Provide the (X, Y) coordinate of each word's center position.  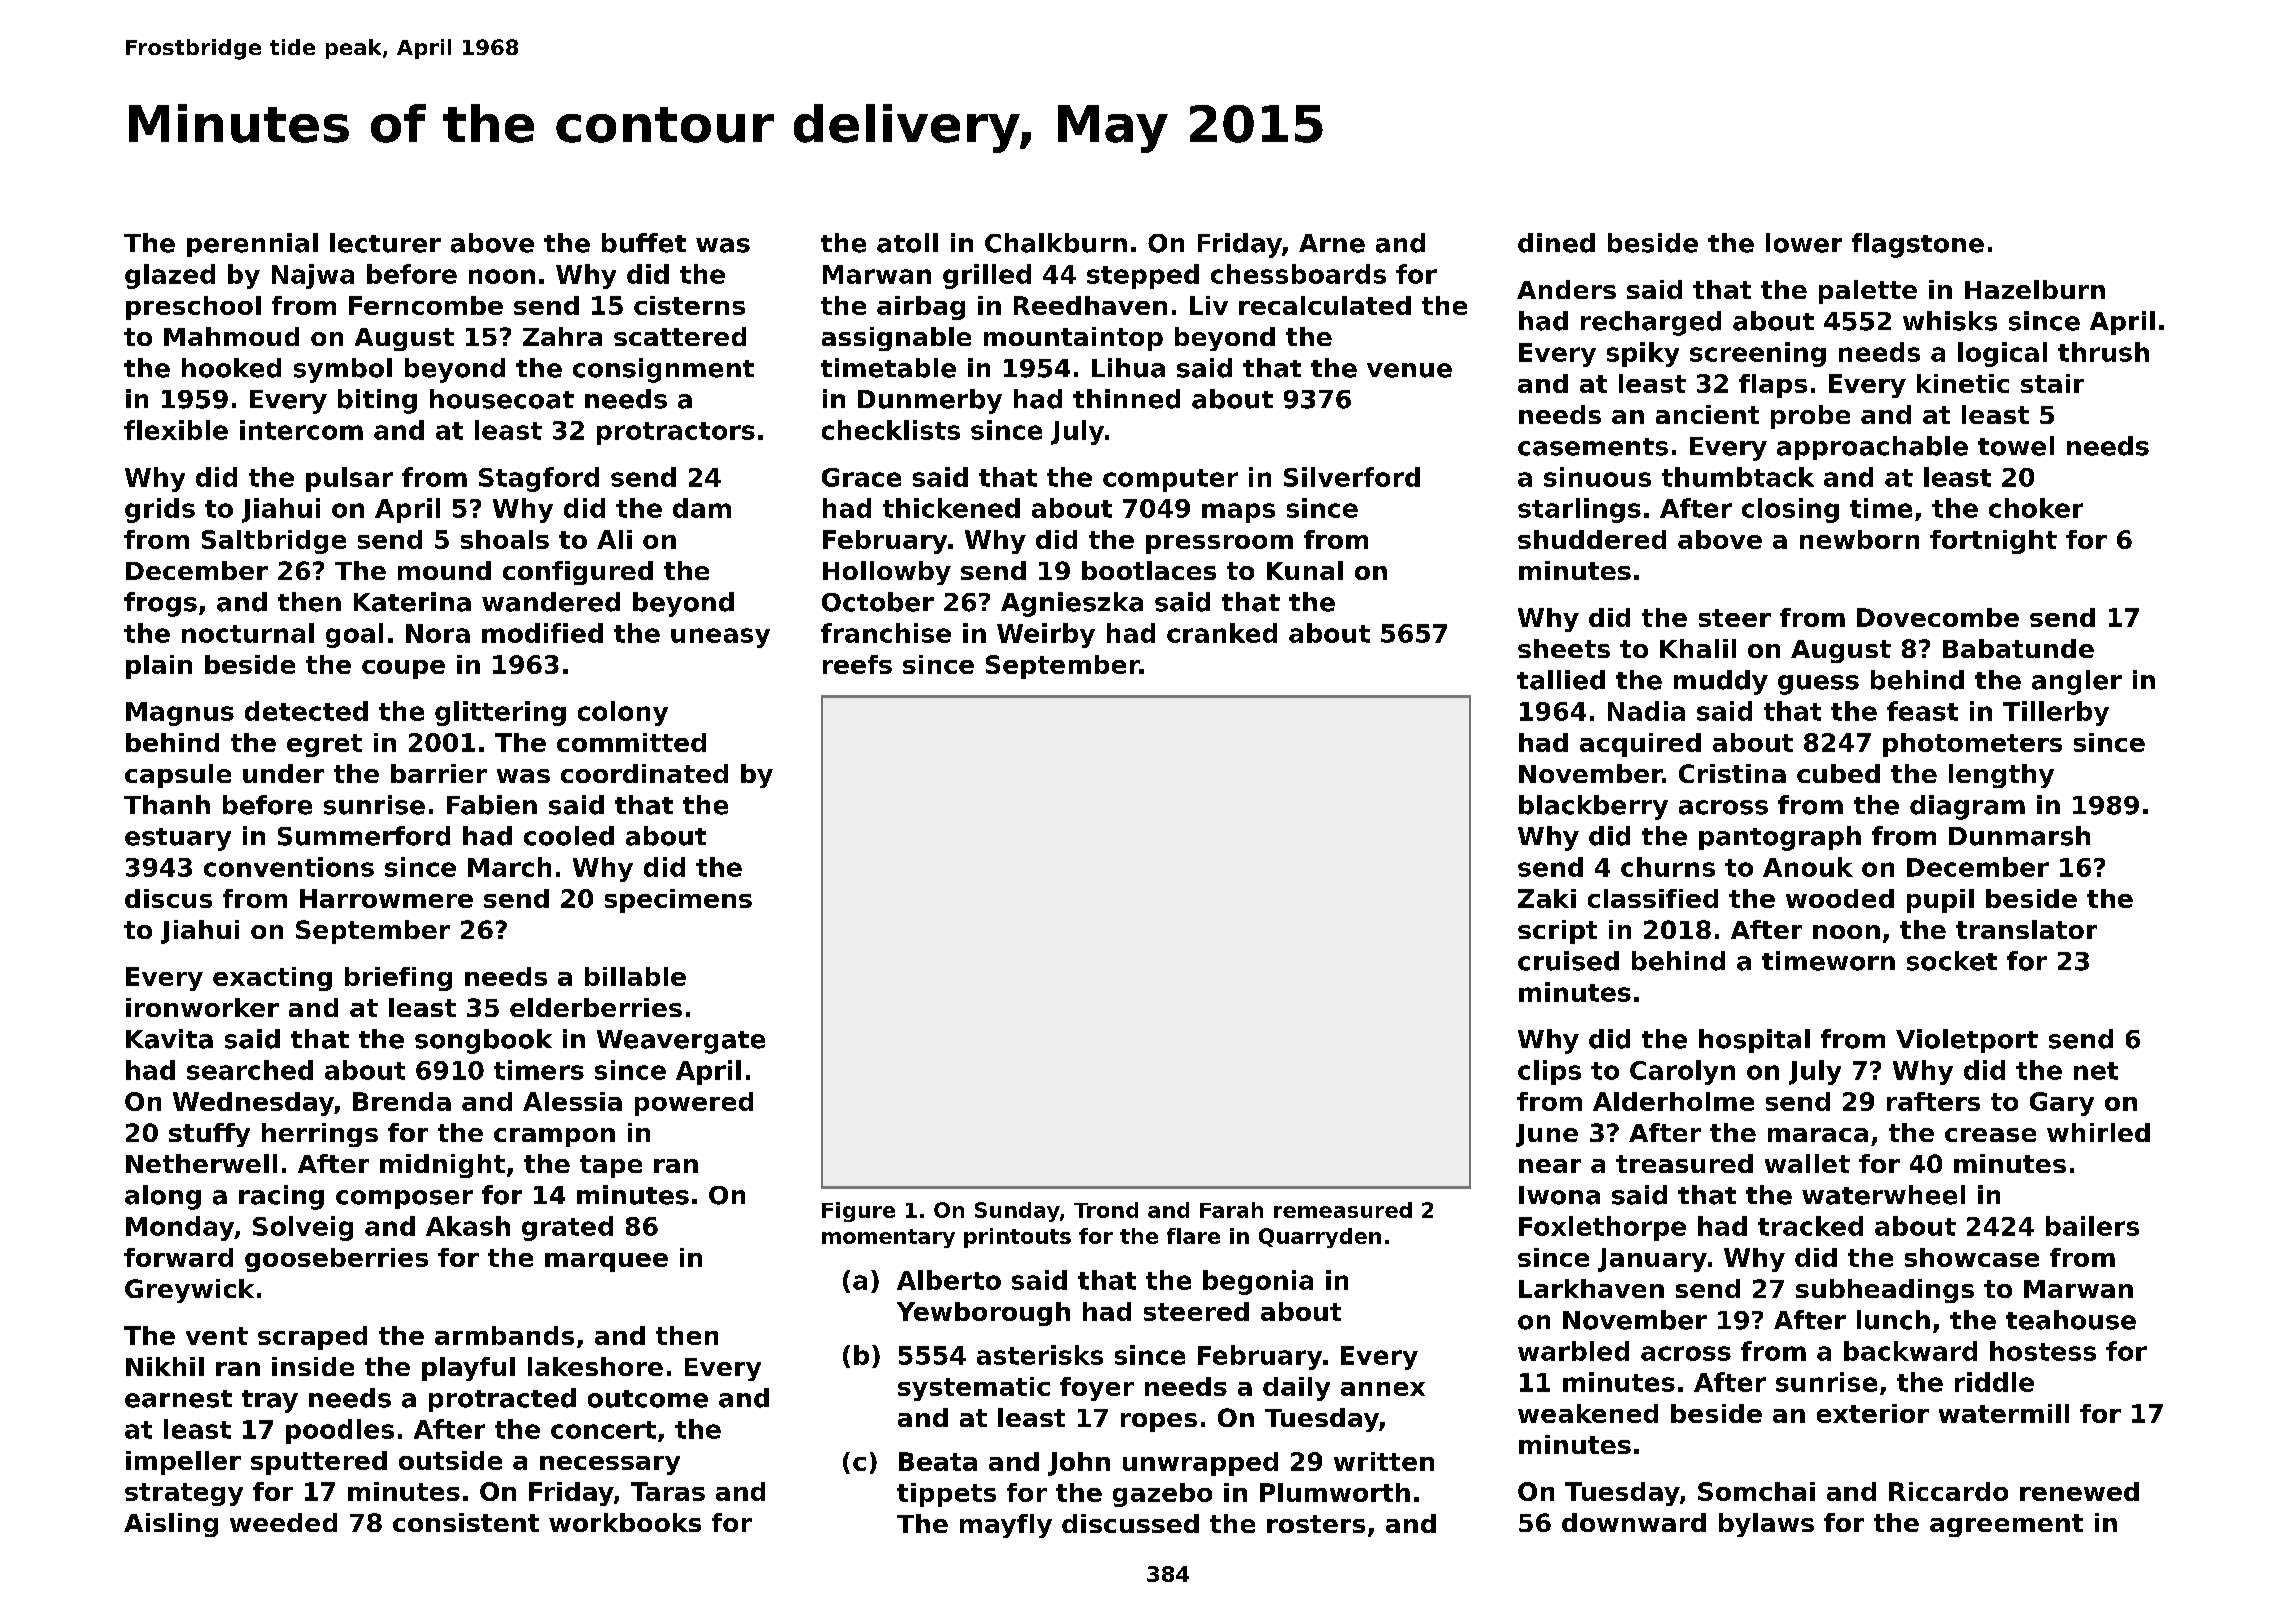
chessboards (1298, 274)
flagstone (1918, 245)
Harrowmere (386, 898)
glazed (170, 276)
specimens (678, 901)
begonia (1258, 1282)
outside (450, 1460)
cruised (1568, 961)
